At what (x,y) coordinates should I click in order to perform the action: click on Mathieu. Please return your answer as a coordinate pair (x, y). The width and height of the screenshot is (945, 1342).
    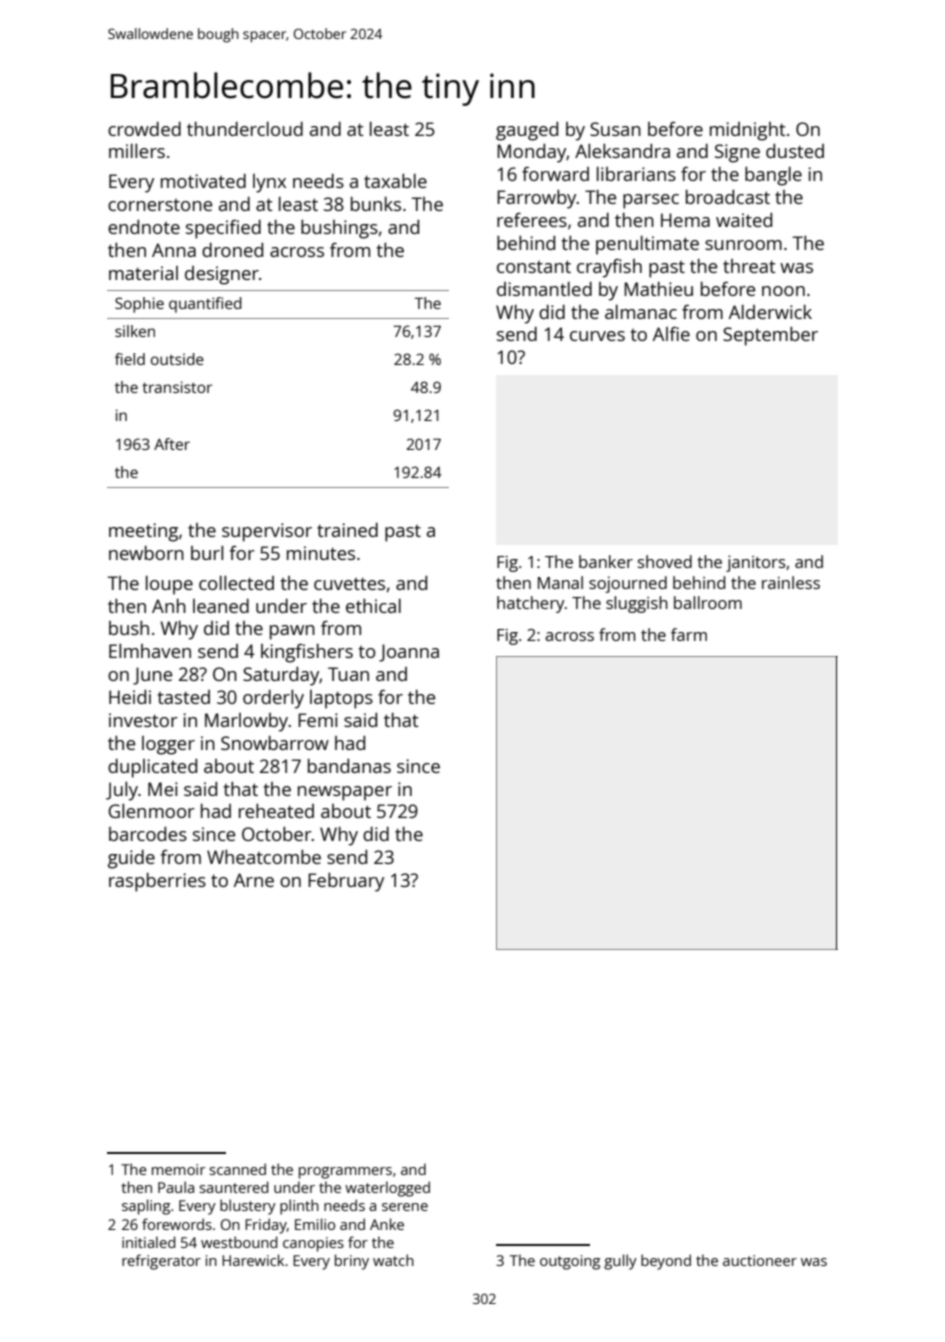
    Looking at the image, I should click on (658, 289).
